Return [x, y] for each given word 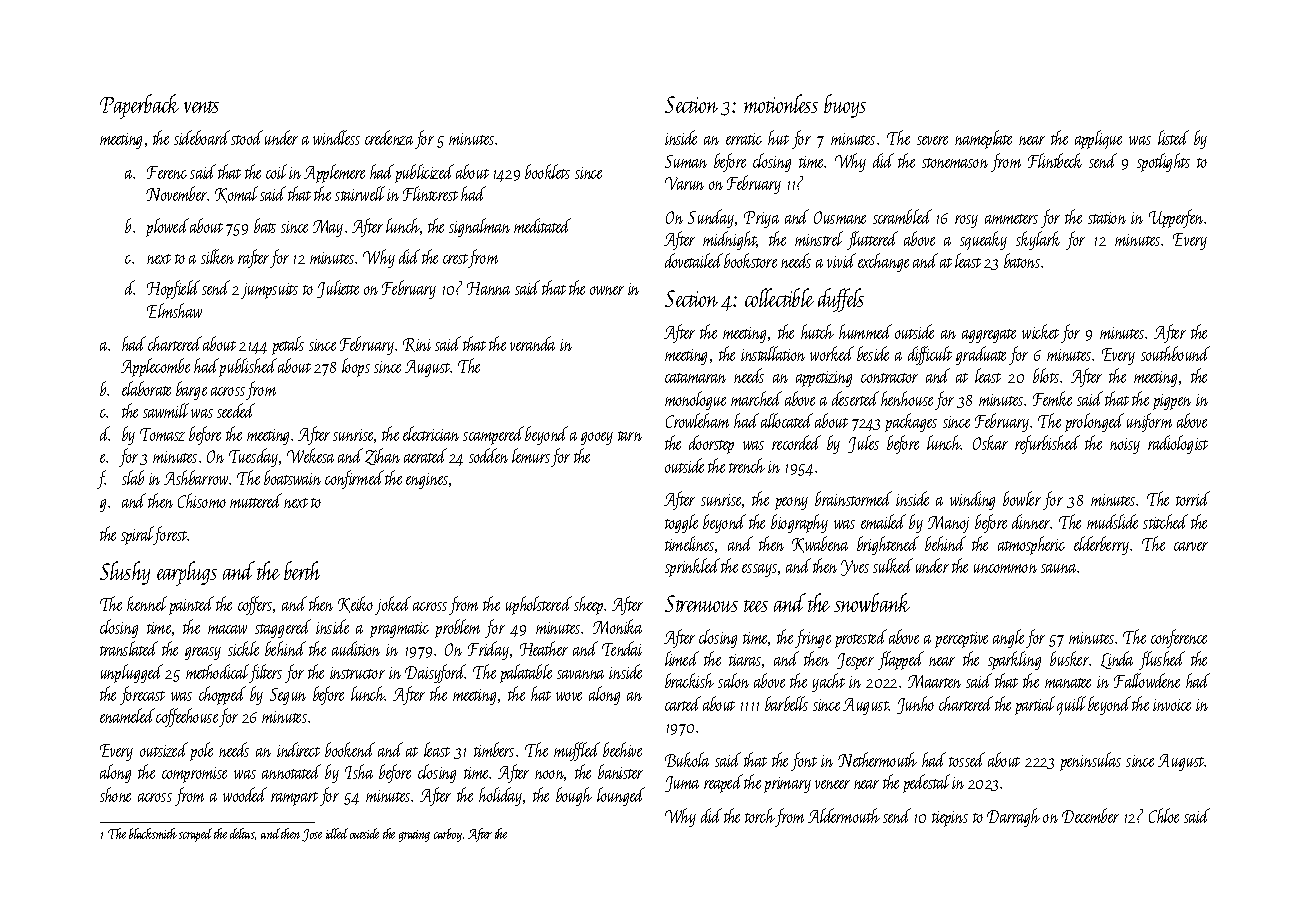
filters [266, 673]
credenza [389, 137]
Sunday [711, 218]
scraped [195, 835]
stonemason [955, 163]
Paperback [139, 106]
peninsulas [1090, 761]
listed [1173, 137]
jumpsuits [269, 291]
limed [682, 658]
